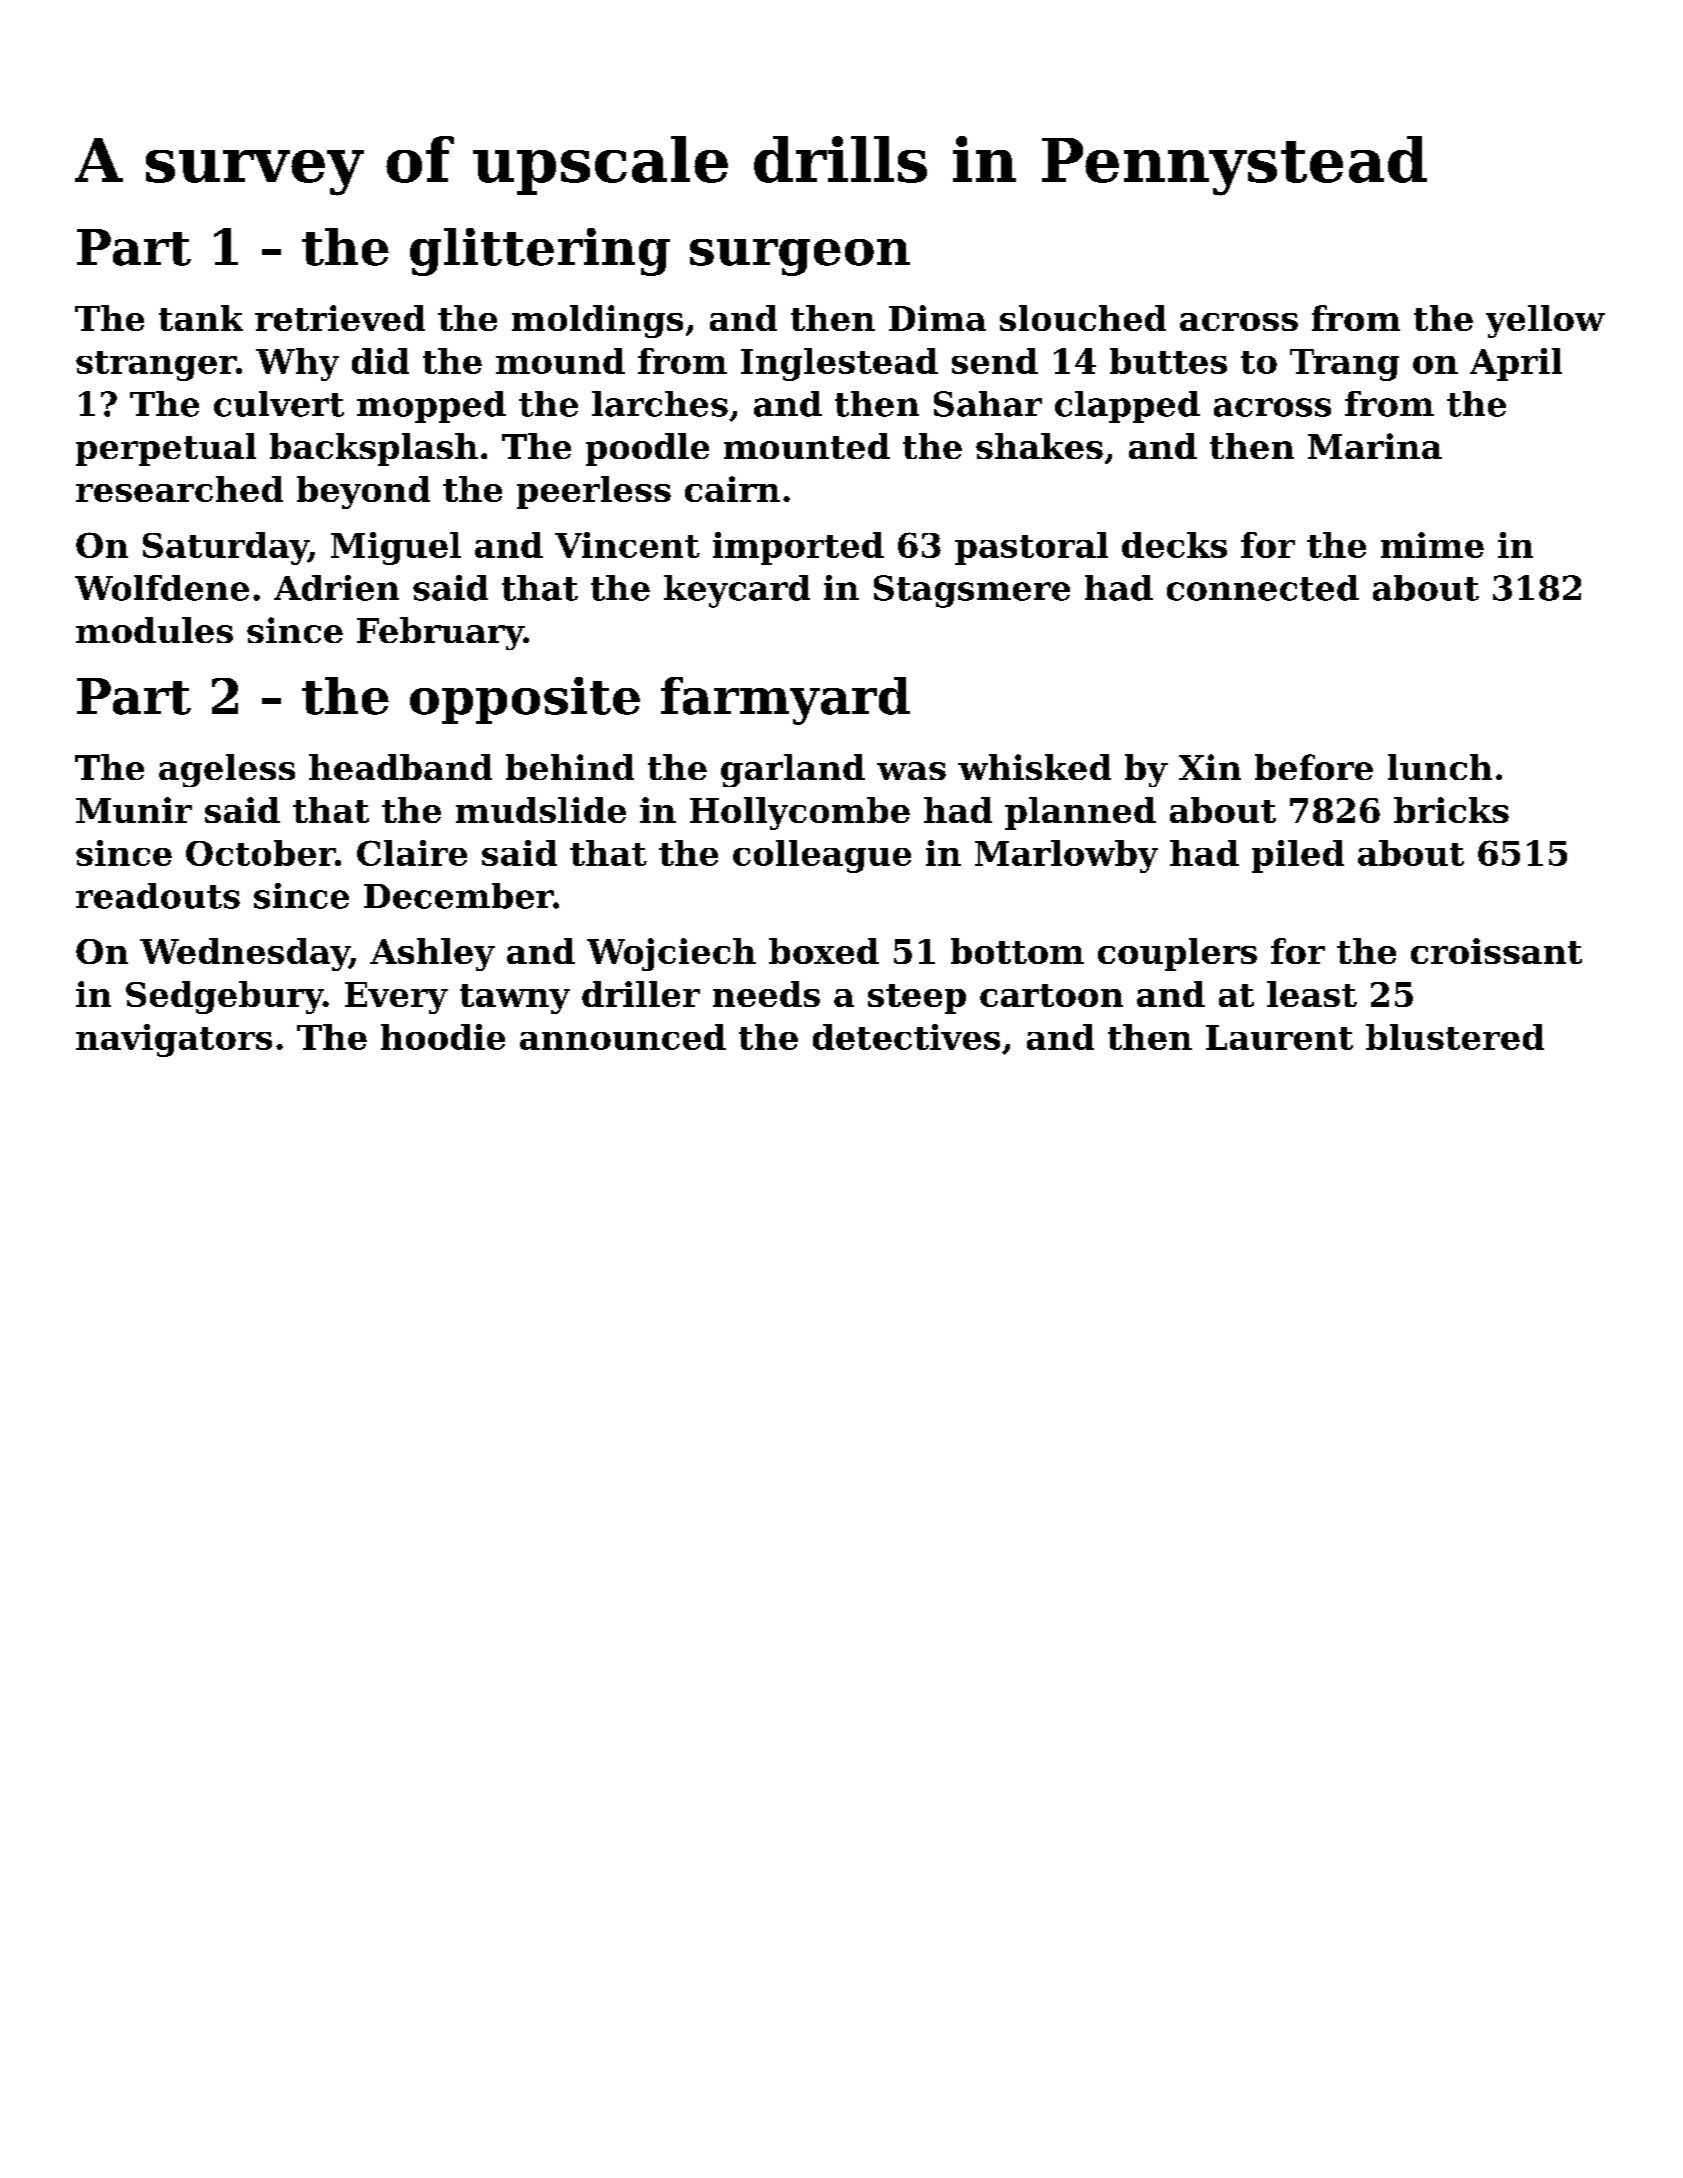  Describe the element at coordinates (1432, 545) in the document. I see `mime` at that location.
